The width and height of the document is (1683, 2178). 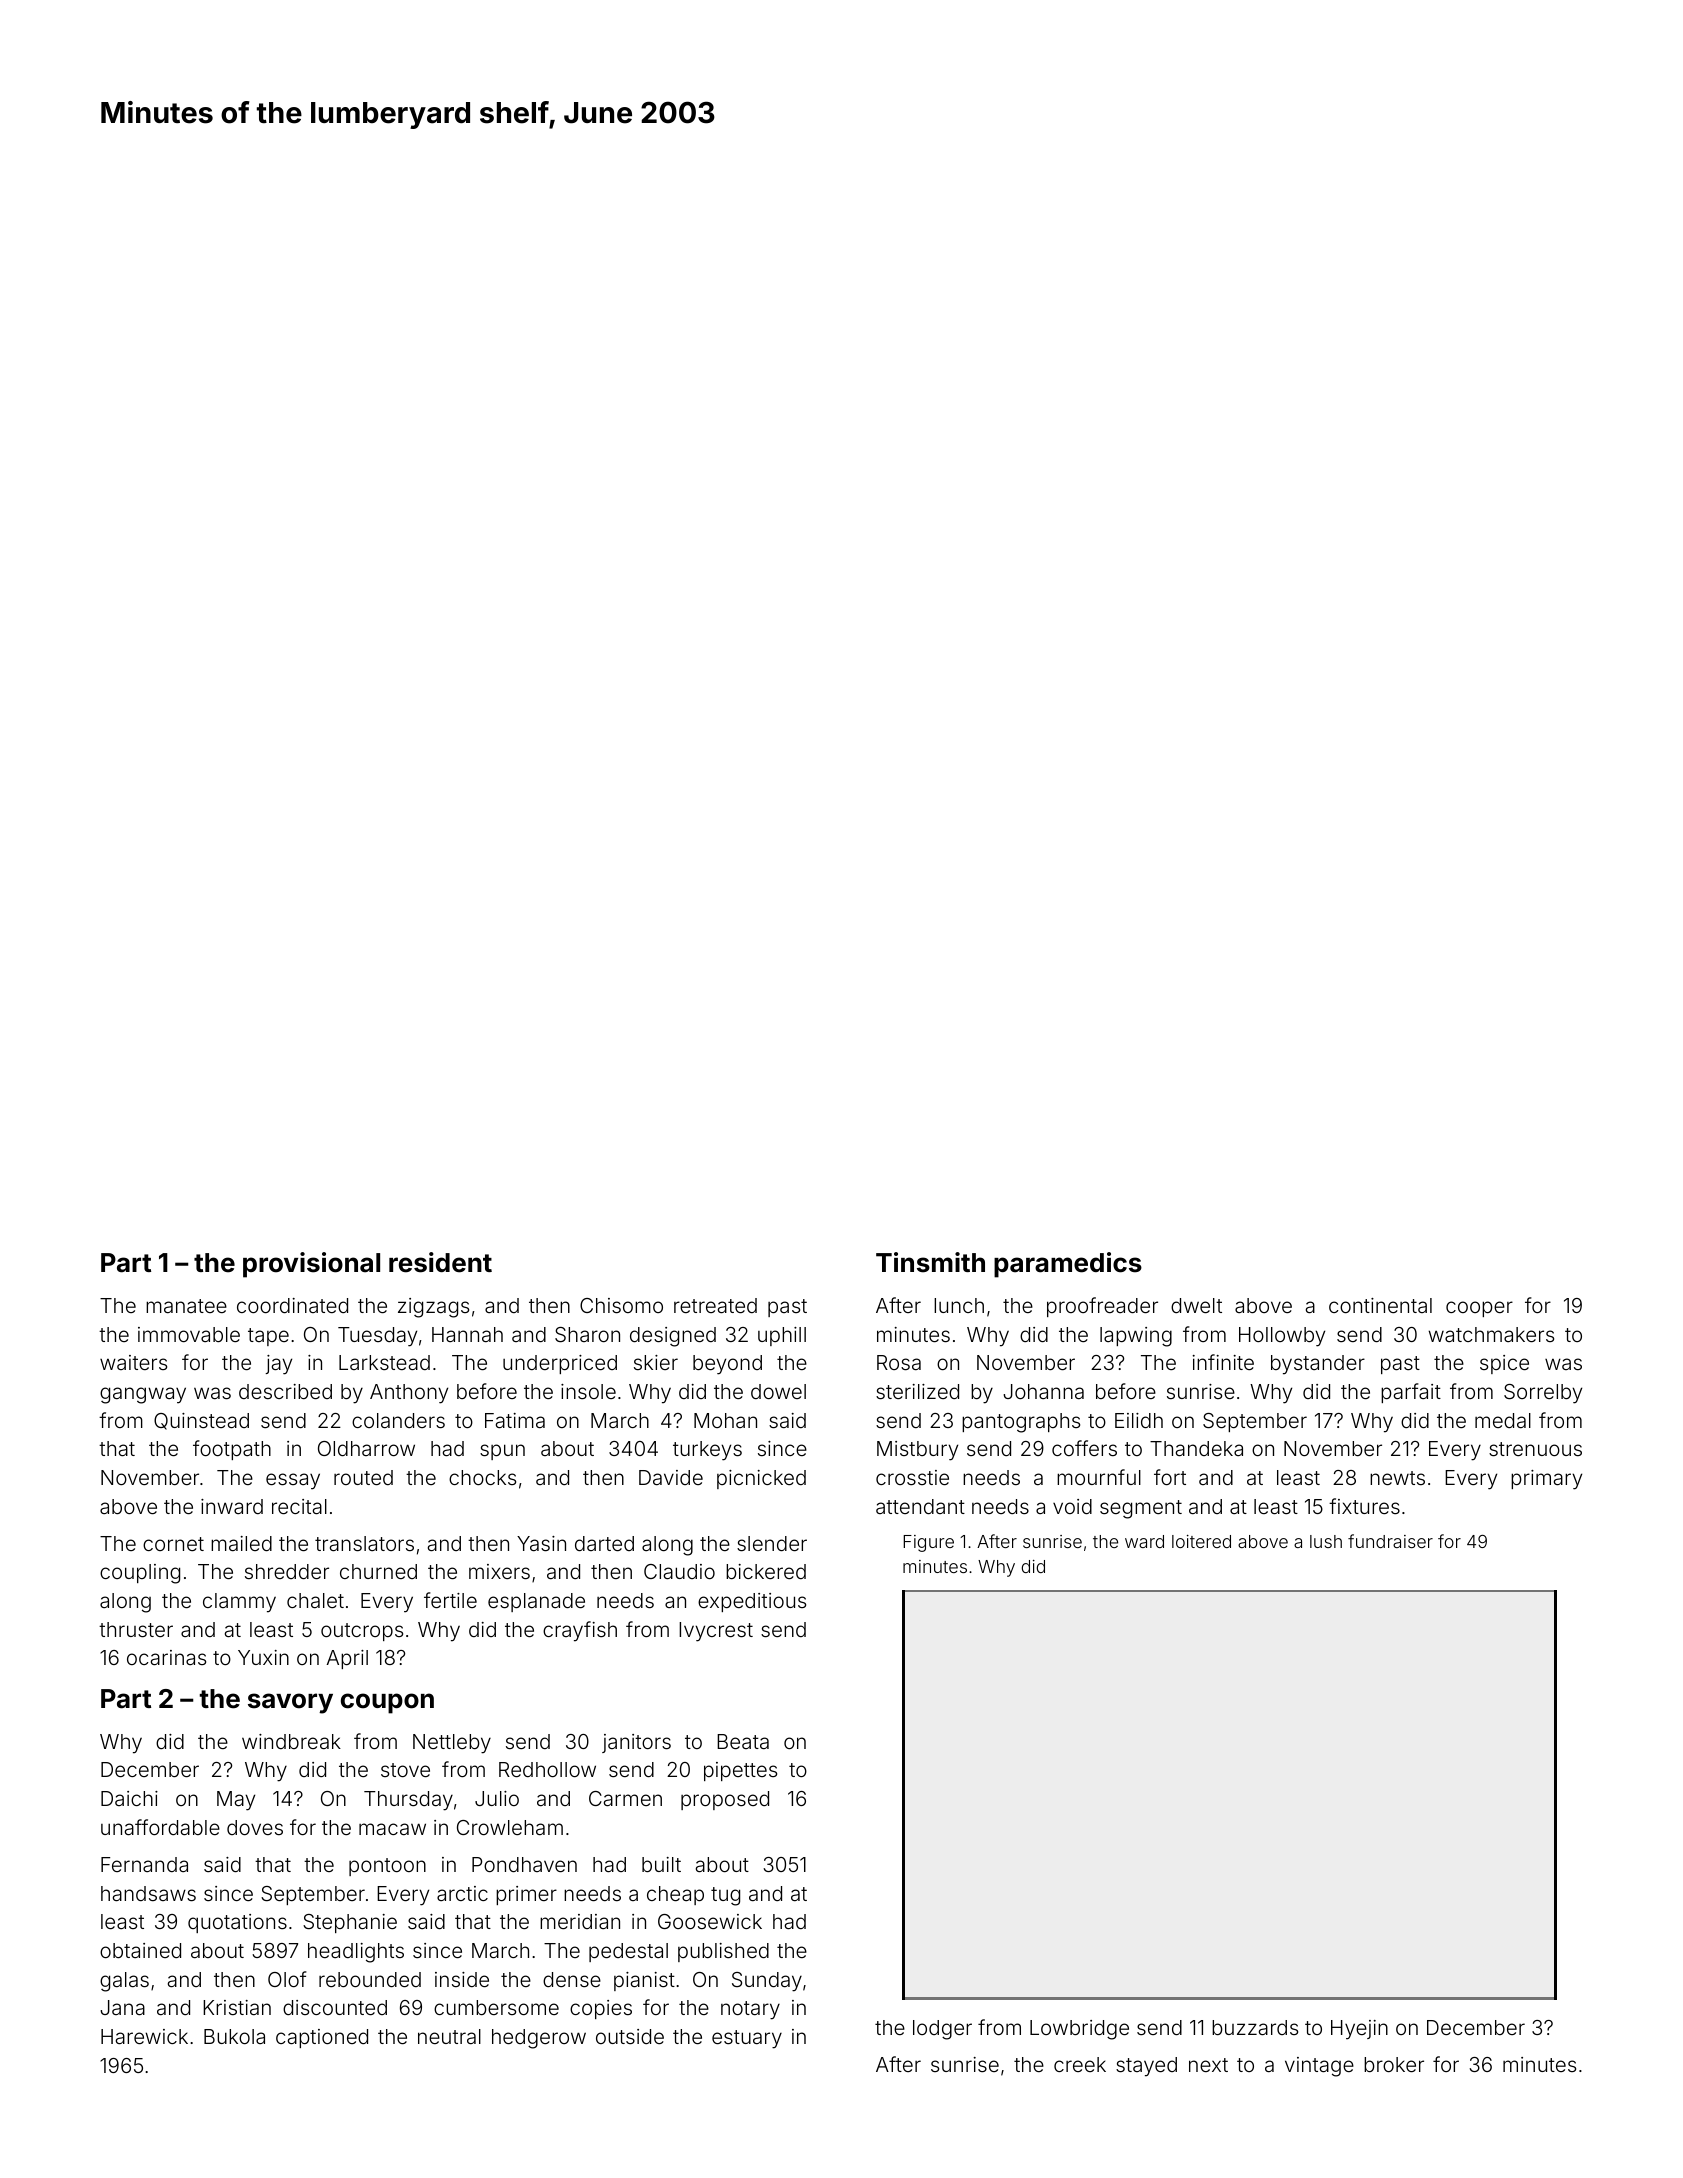 I want to click on provisional, so click(x=311, y=1265).
